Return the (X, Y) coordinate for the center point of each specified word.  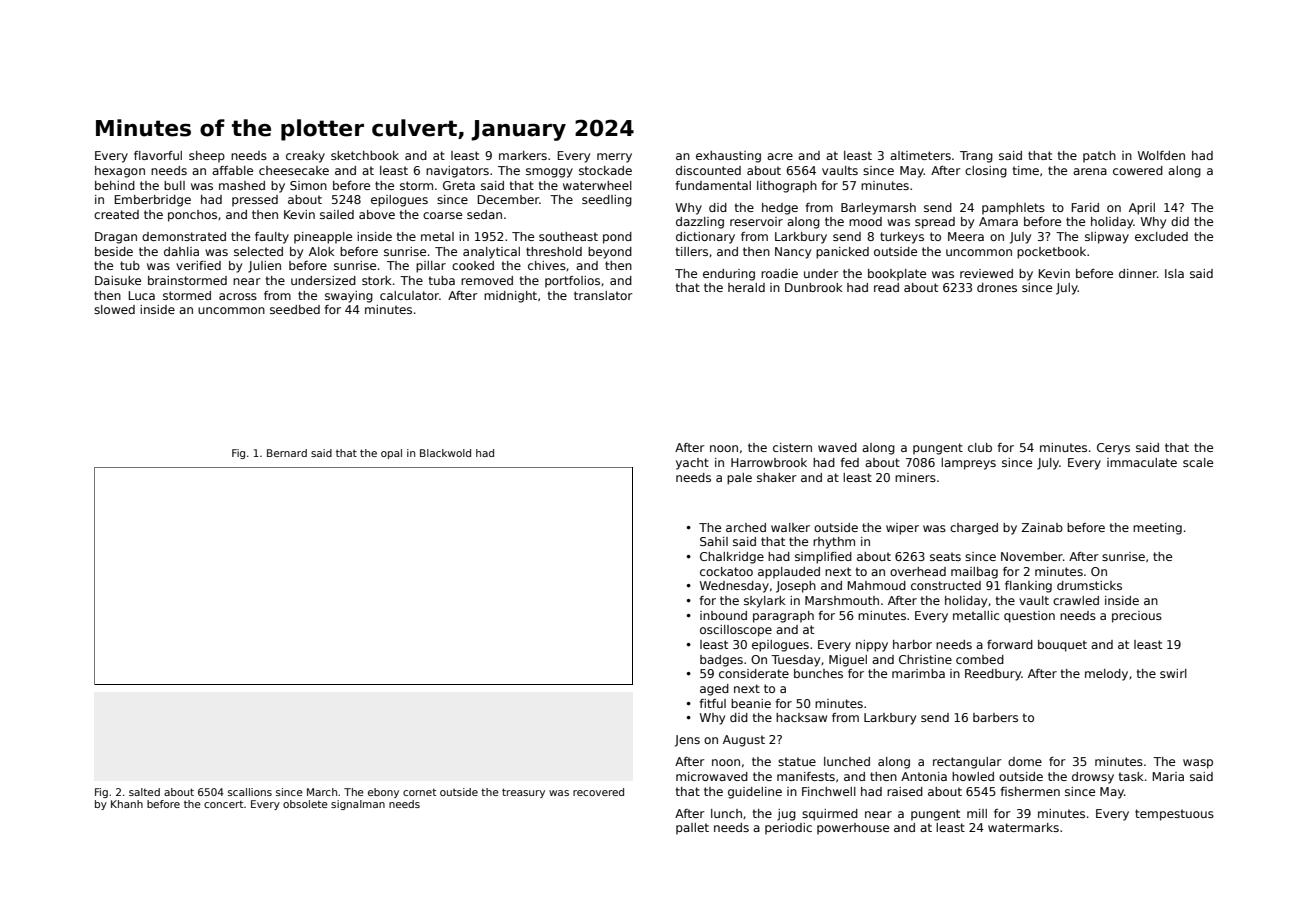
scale (1198, 462)
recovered (598, 792)
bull (174, 185)
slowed (114, 309)
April (1142, 209)
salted (144, 792)
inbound (723, 615)
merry (614, 158)
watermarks (1023, 827)
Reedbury (993, 675)
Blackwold (445, 453)
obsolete (305, 804)
